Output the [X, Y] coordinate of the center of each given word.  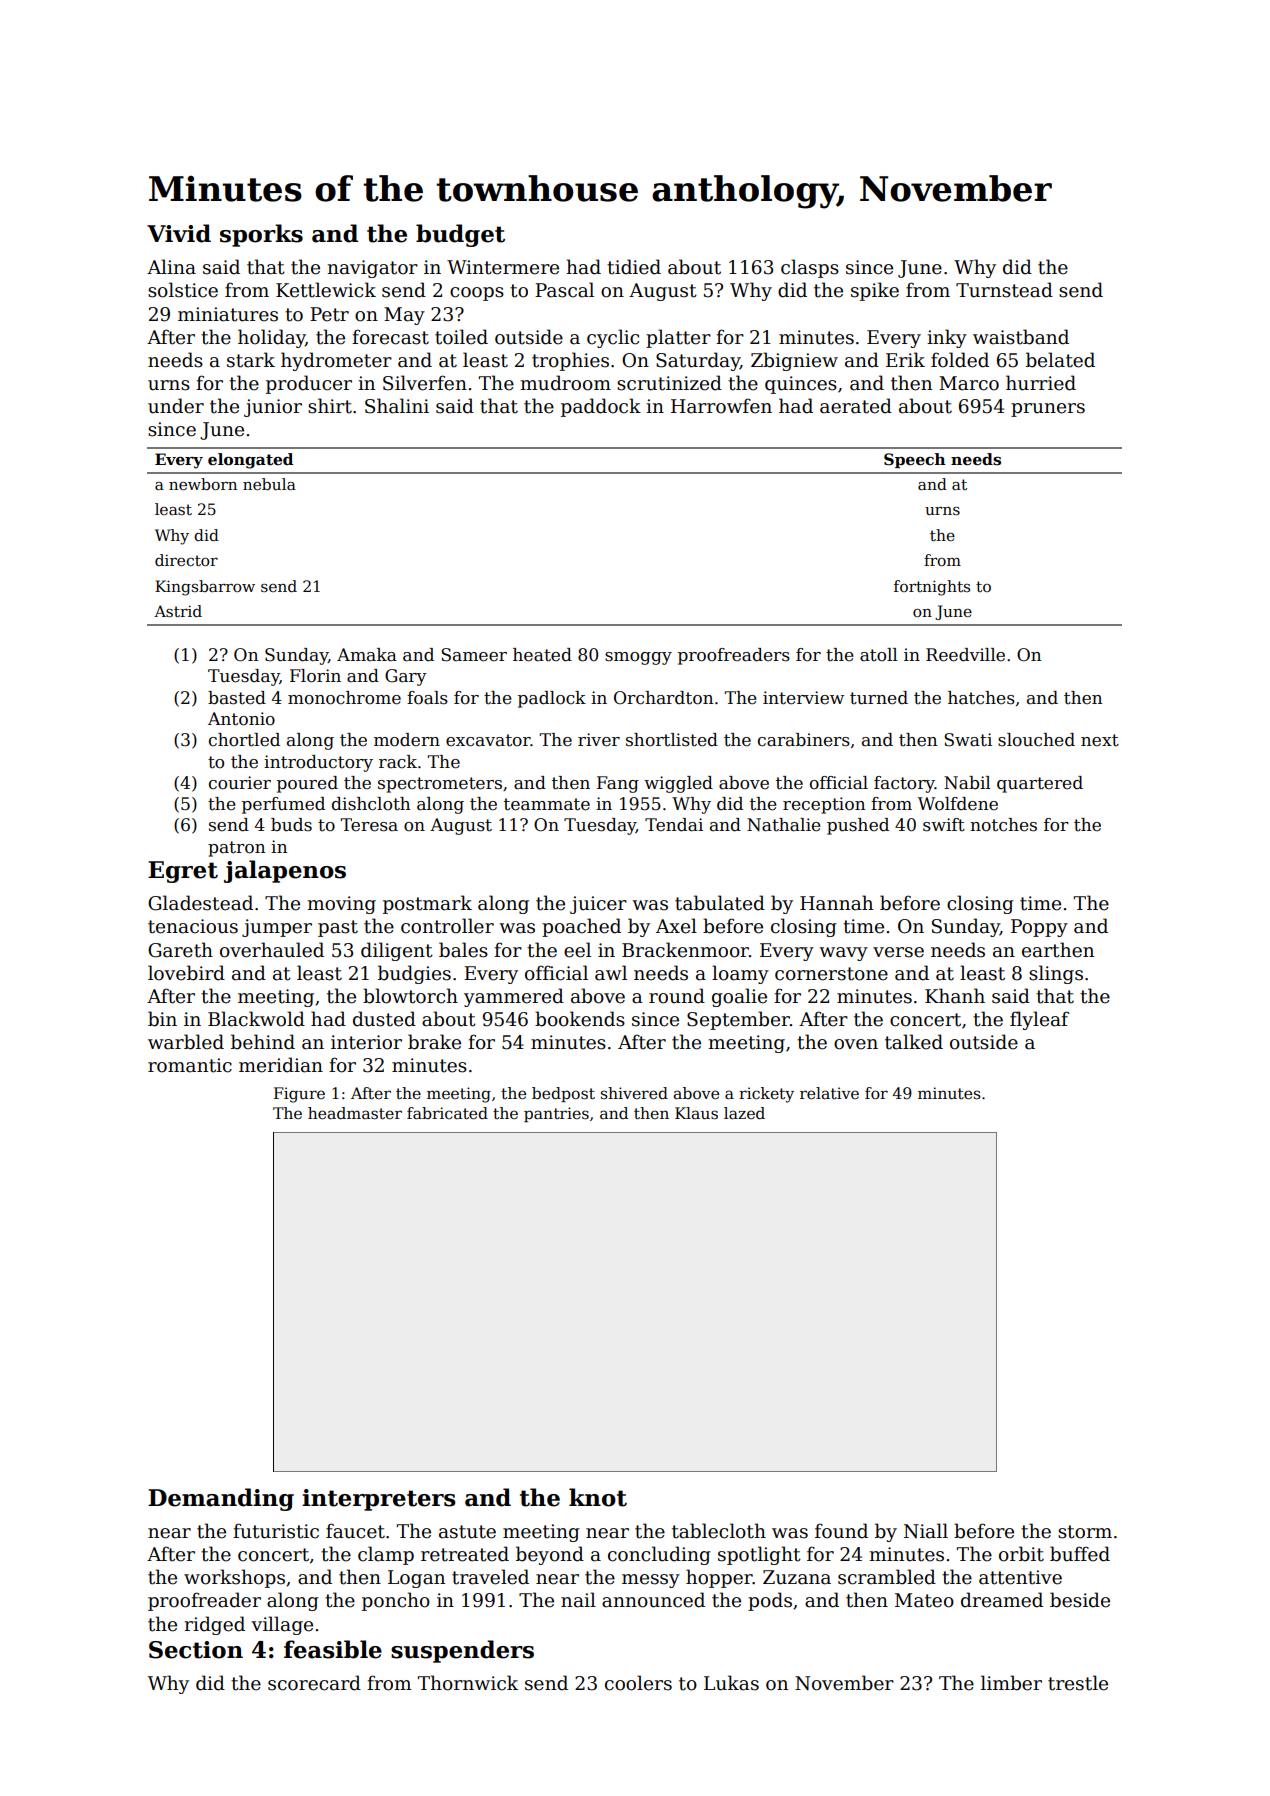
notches [1003, 825]
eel [577, 950]
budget [460, 235]
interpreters [379, 1500]
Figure [299, 1095]
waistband [1021, 337]
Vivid [179, 233]
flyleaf [1039, 1020]
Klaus [696, 1113]
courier [240, 783]
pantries [556, 1114]
